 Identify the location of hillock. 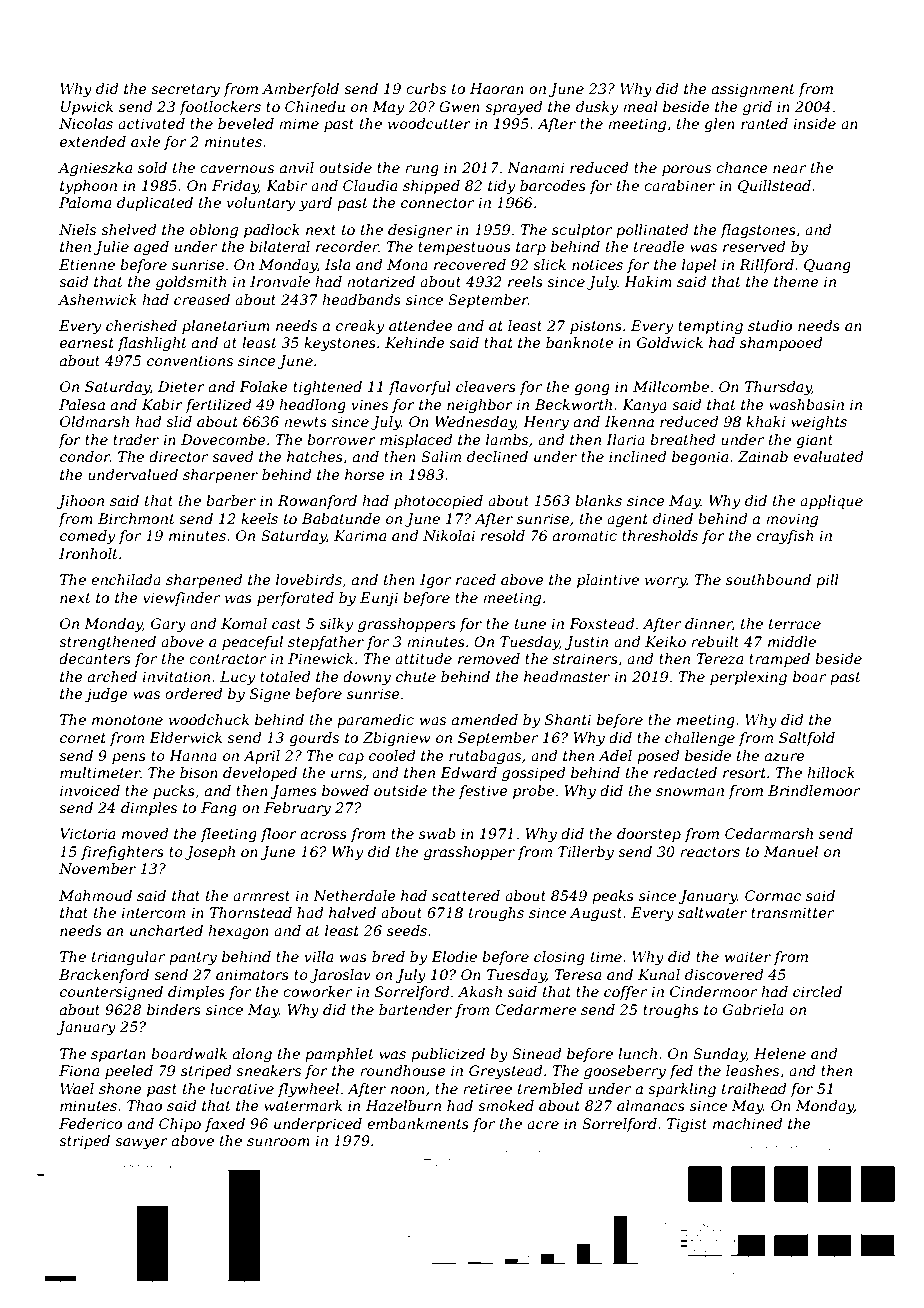
(831, 772).
